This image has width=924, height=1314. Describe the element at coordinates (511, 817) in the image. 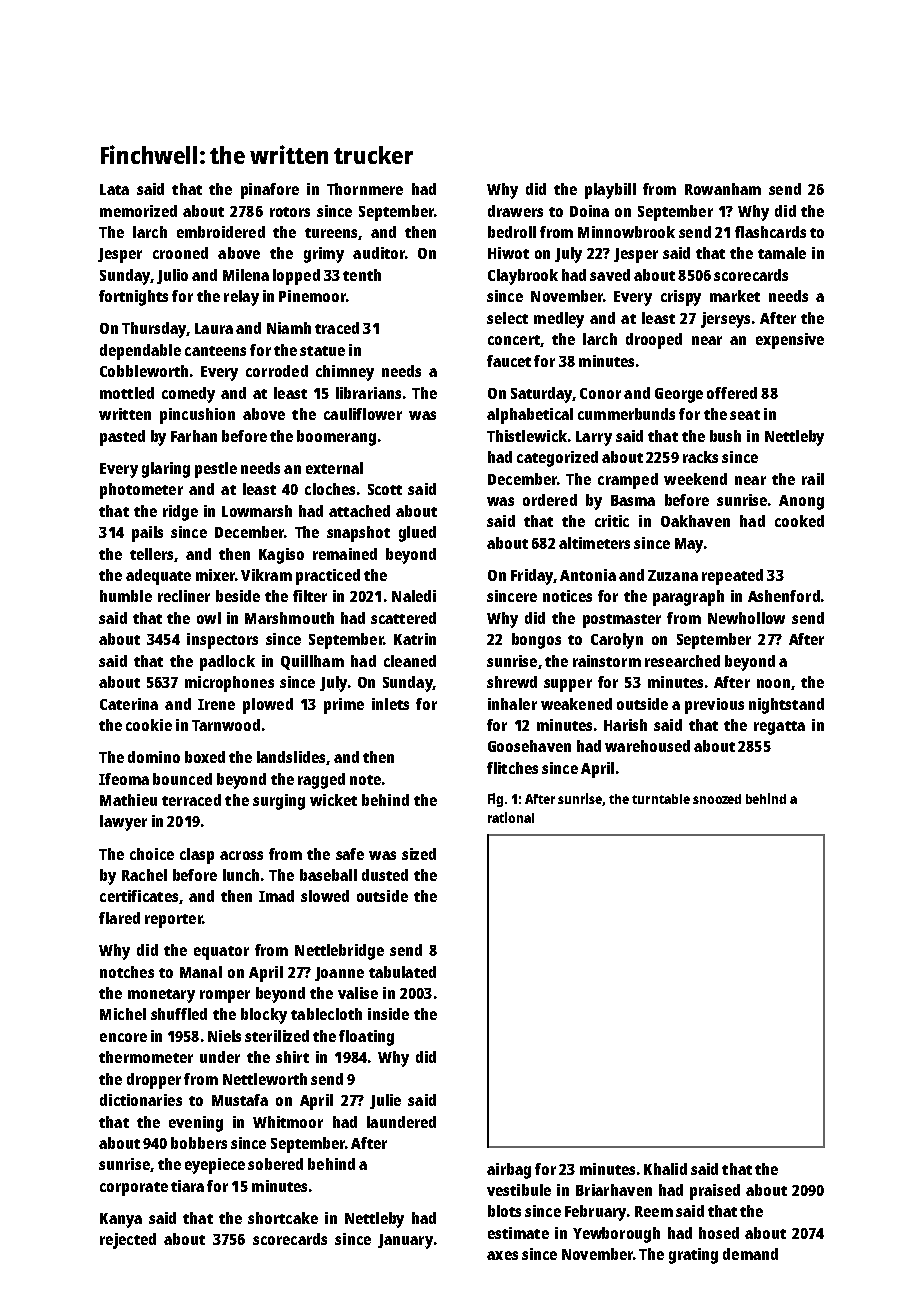

I see `rational` at that location.
